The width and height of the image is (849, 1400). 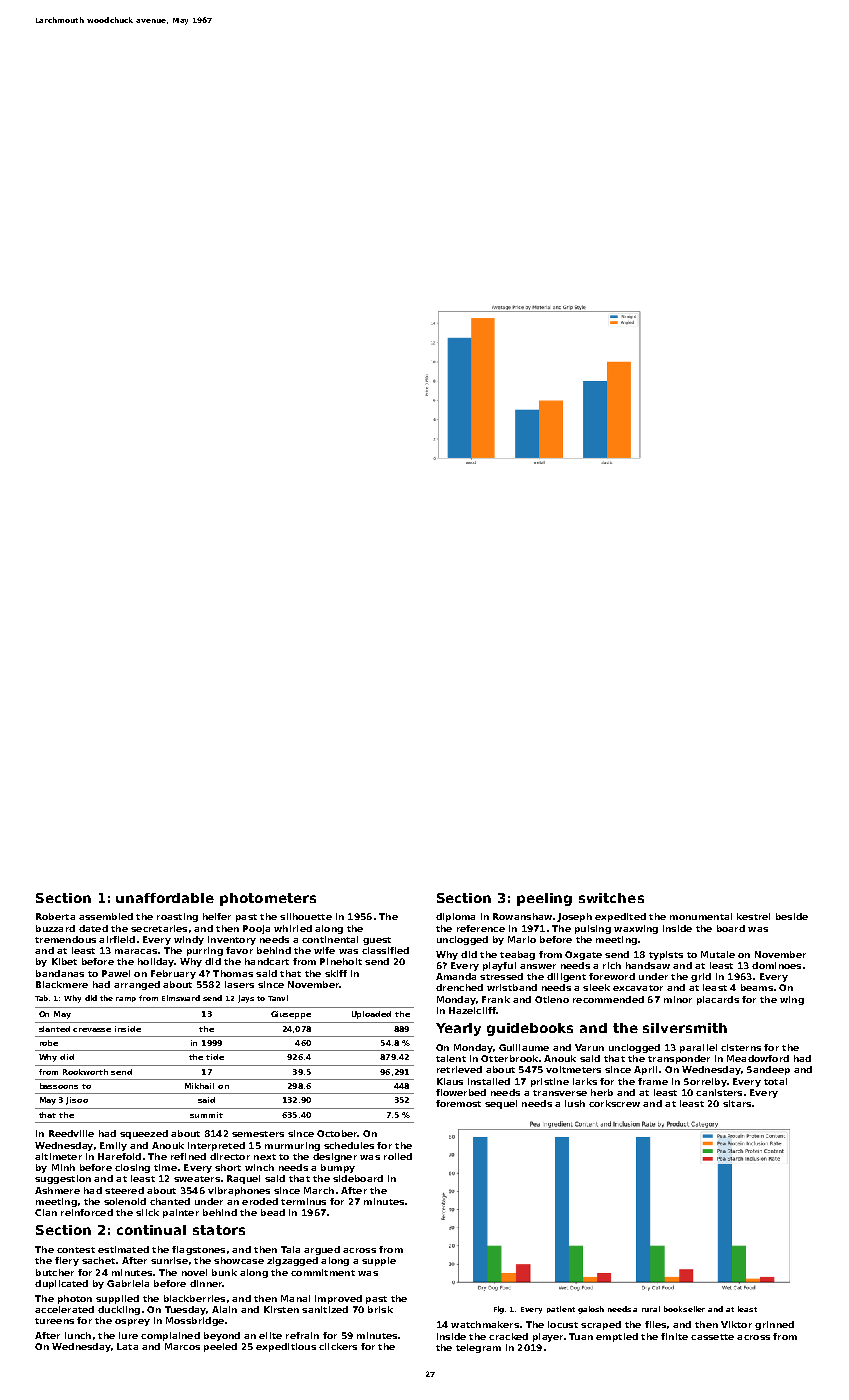 I want to click on sequel, so click(x=501, y=1104).
